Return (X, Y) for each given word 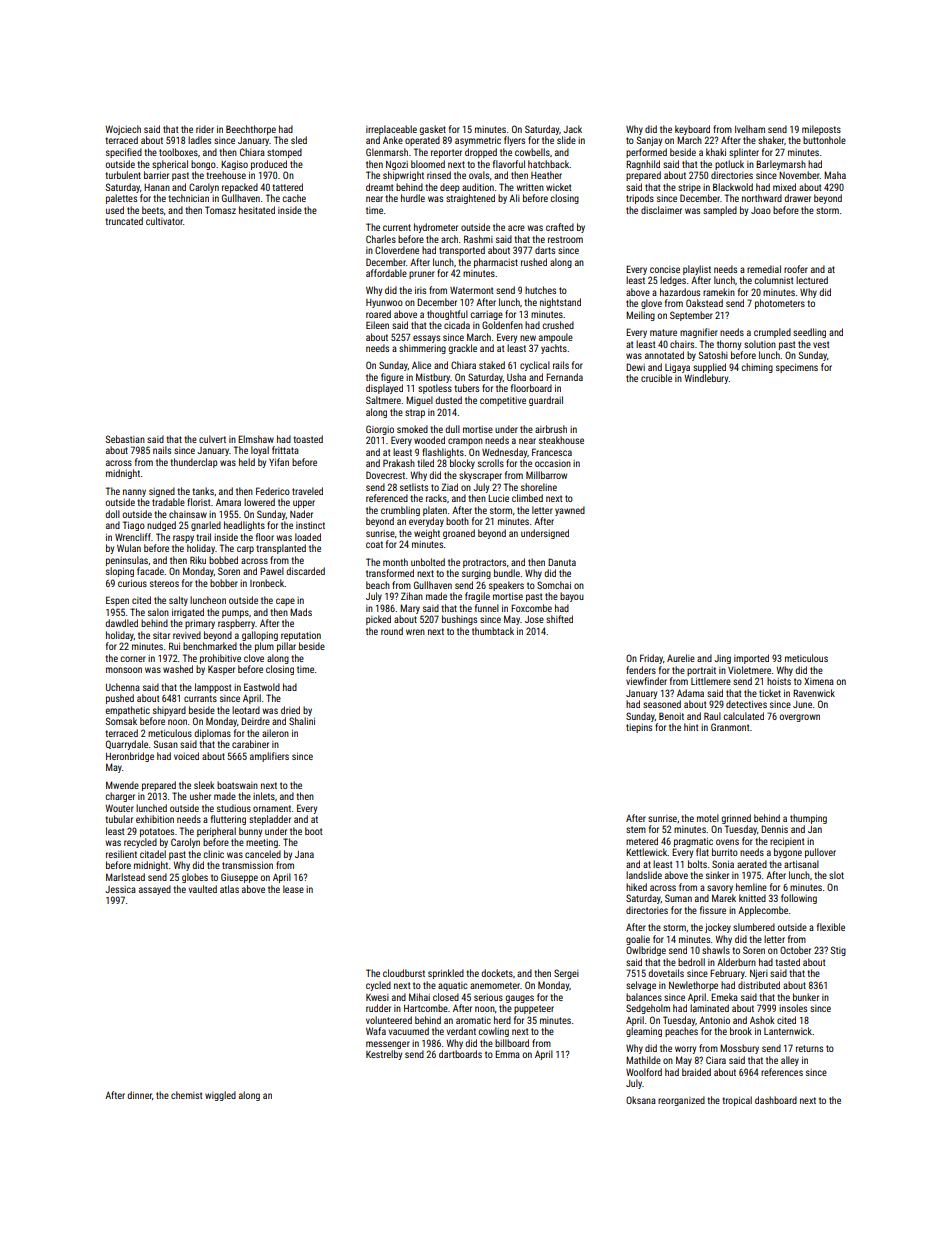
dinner (139, 1095)
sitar (161, 635)
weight (427, 534)
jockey (718, 928)
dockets (497, 973)
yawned (570, 511)
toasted (308, 439)
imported (751, 659)
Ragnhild (643, 165)
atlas (229, 889)
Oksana (641, 1100)
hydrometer (436, 228)
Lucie (498, 498)
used (115, 210)
